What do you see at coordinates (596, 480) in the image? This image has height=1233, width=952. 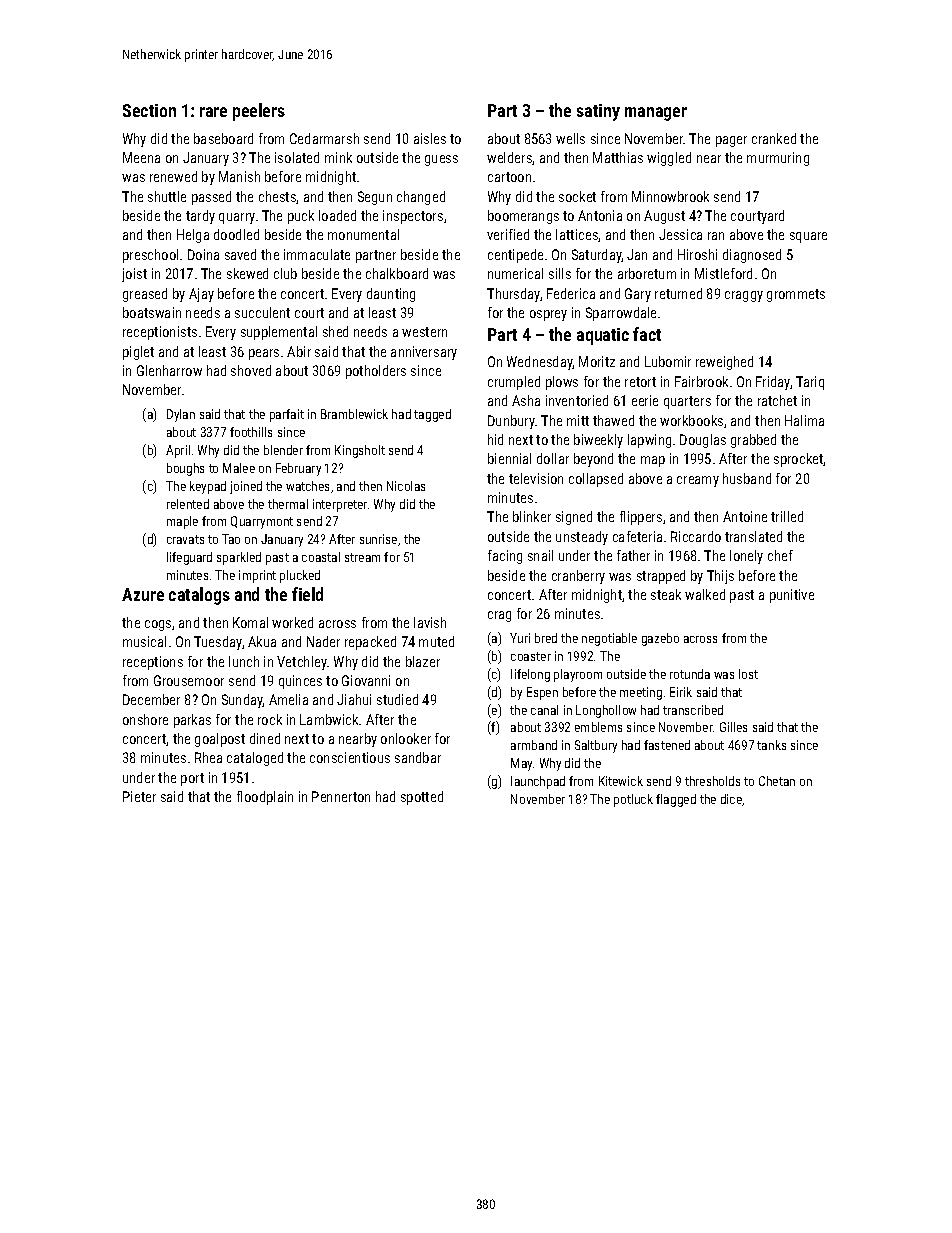 I see `collapsed` at bounding box center [596, 480].
